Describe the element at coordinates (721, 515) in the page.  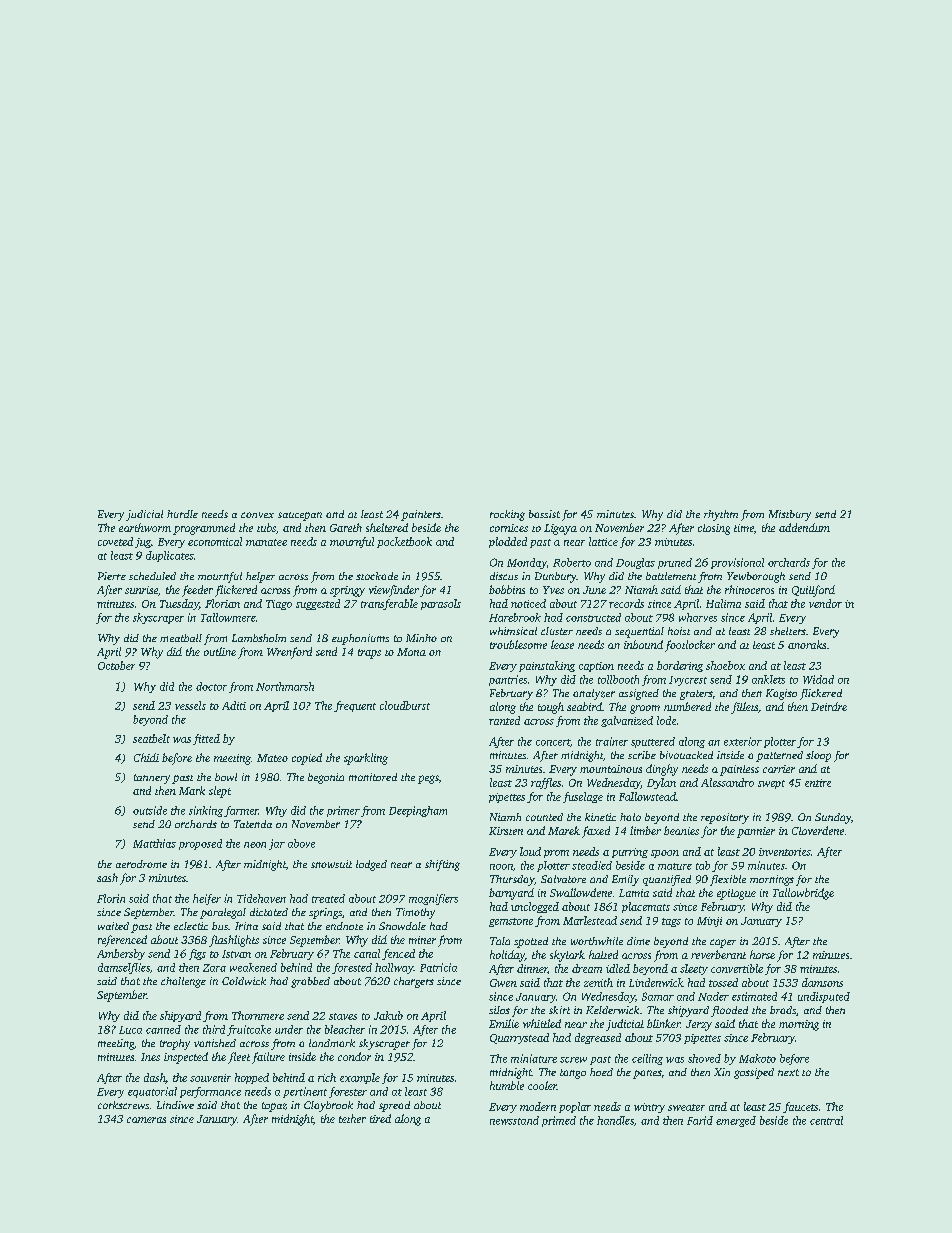
I see `rhythm` at that location.
